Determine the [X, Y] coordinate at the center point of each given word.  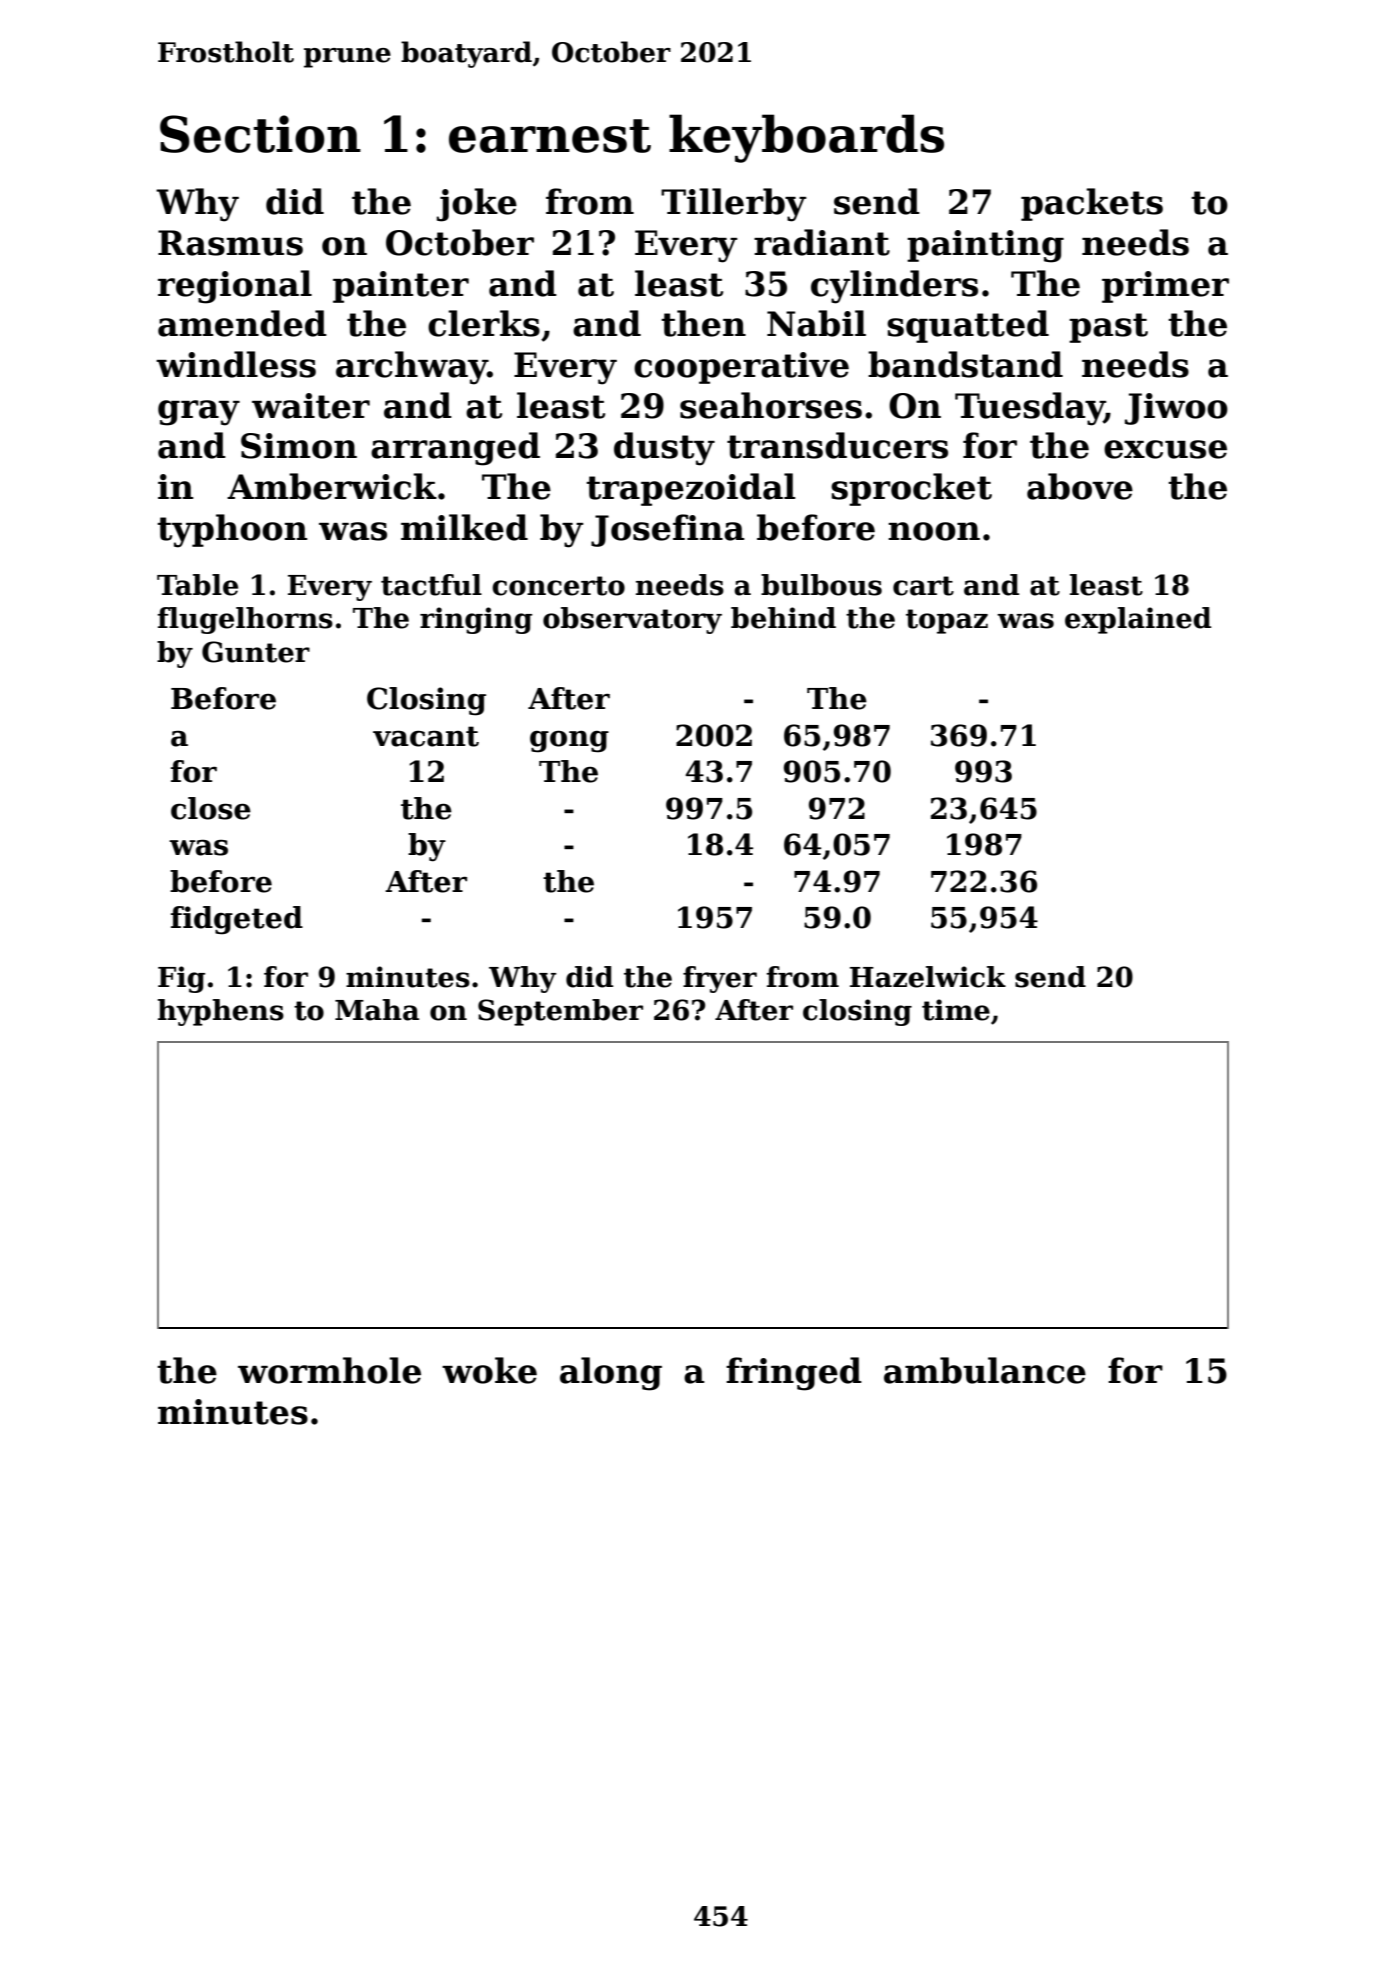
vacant [426, 736]
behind [783, 618]
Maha [377, 1010]
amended [242, 323]
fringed [794, 1374]
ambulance [985, 1370]
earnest [550, 136]
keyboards [806, 138]
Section [260, 134]
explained [1138, 620]
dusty [664, 449]
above [1080, 486]
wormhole [329, 1370]
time [956, 1010]
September [560, 1012]
